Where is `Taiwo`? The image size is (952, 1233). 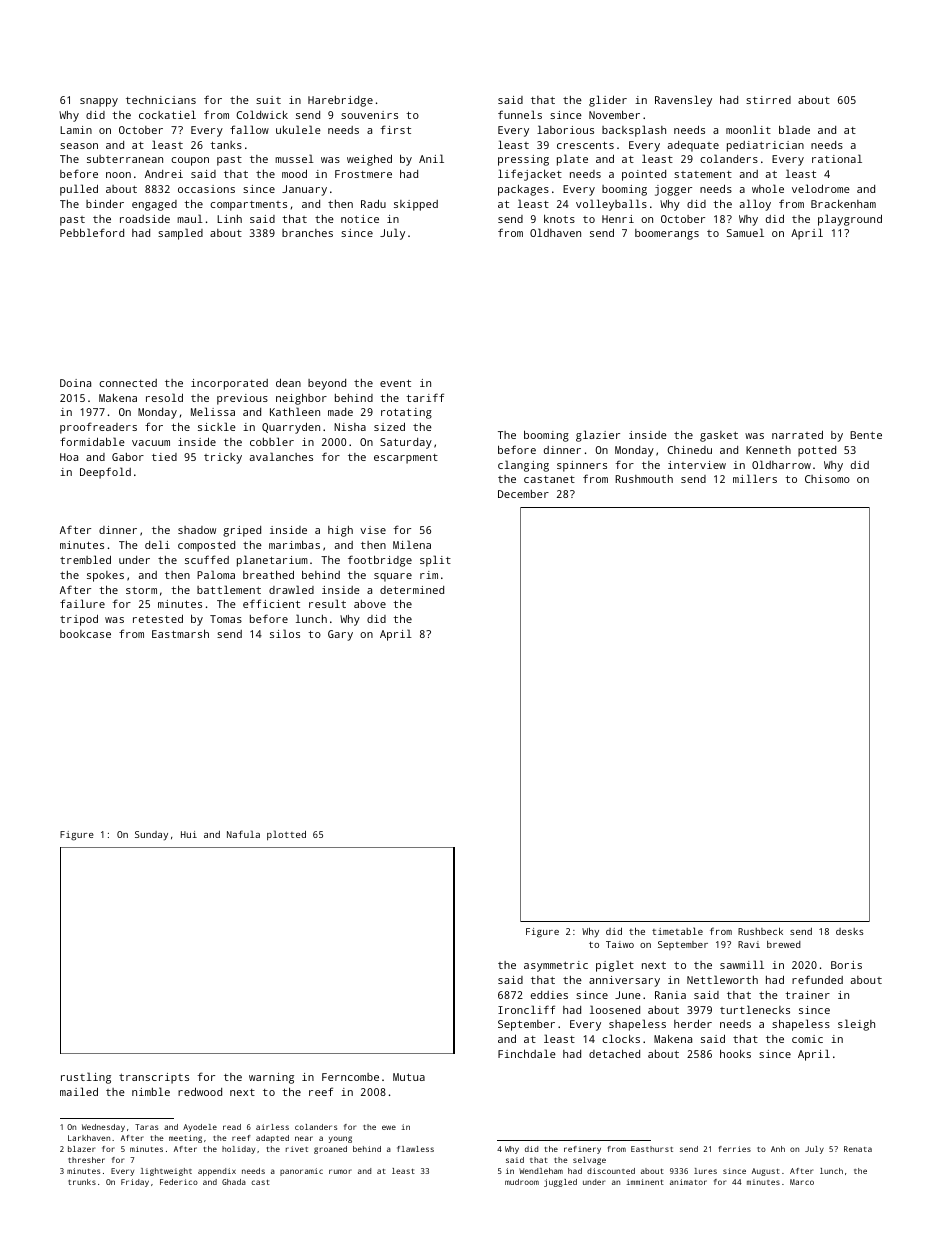 Taiwo is located at coordinates (620, 944).
